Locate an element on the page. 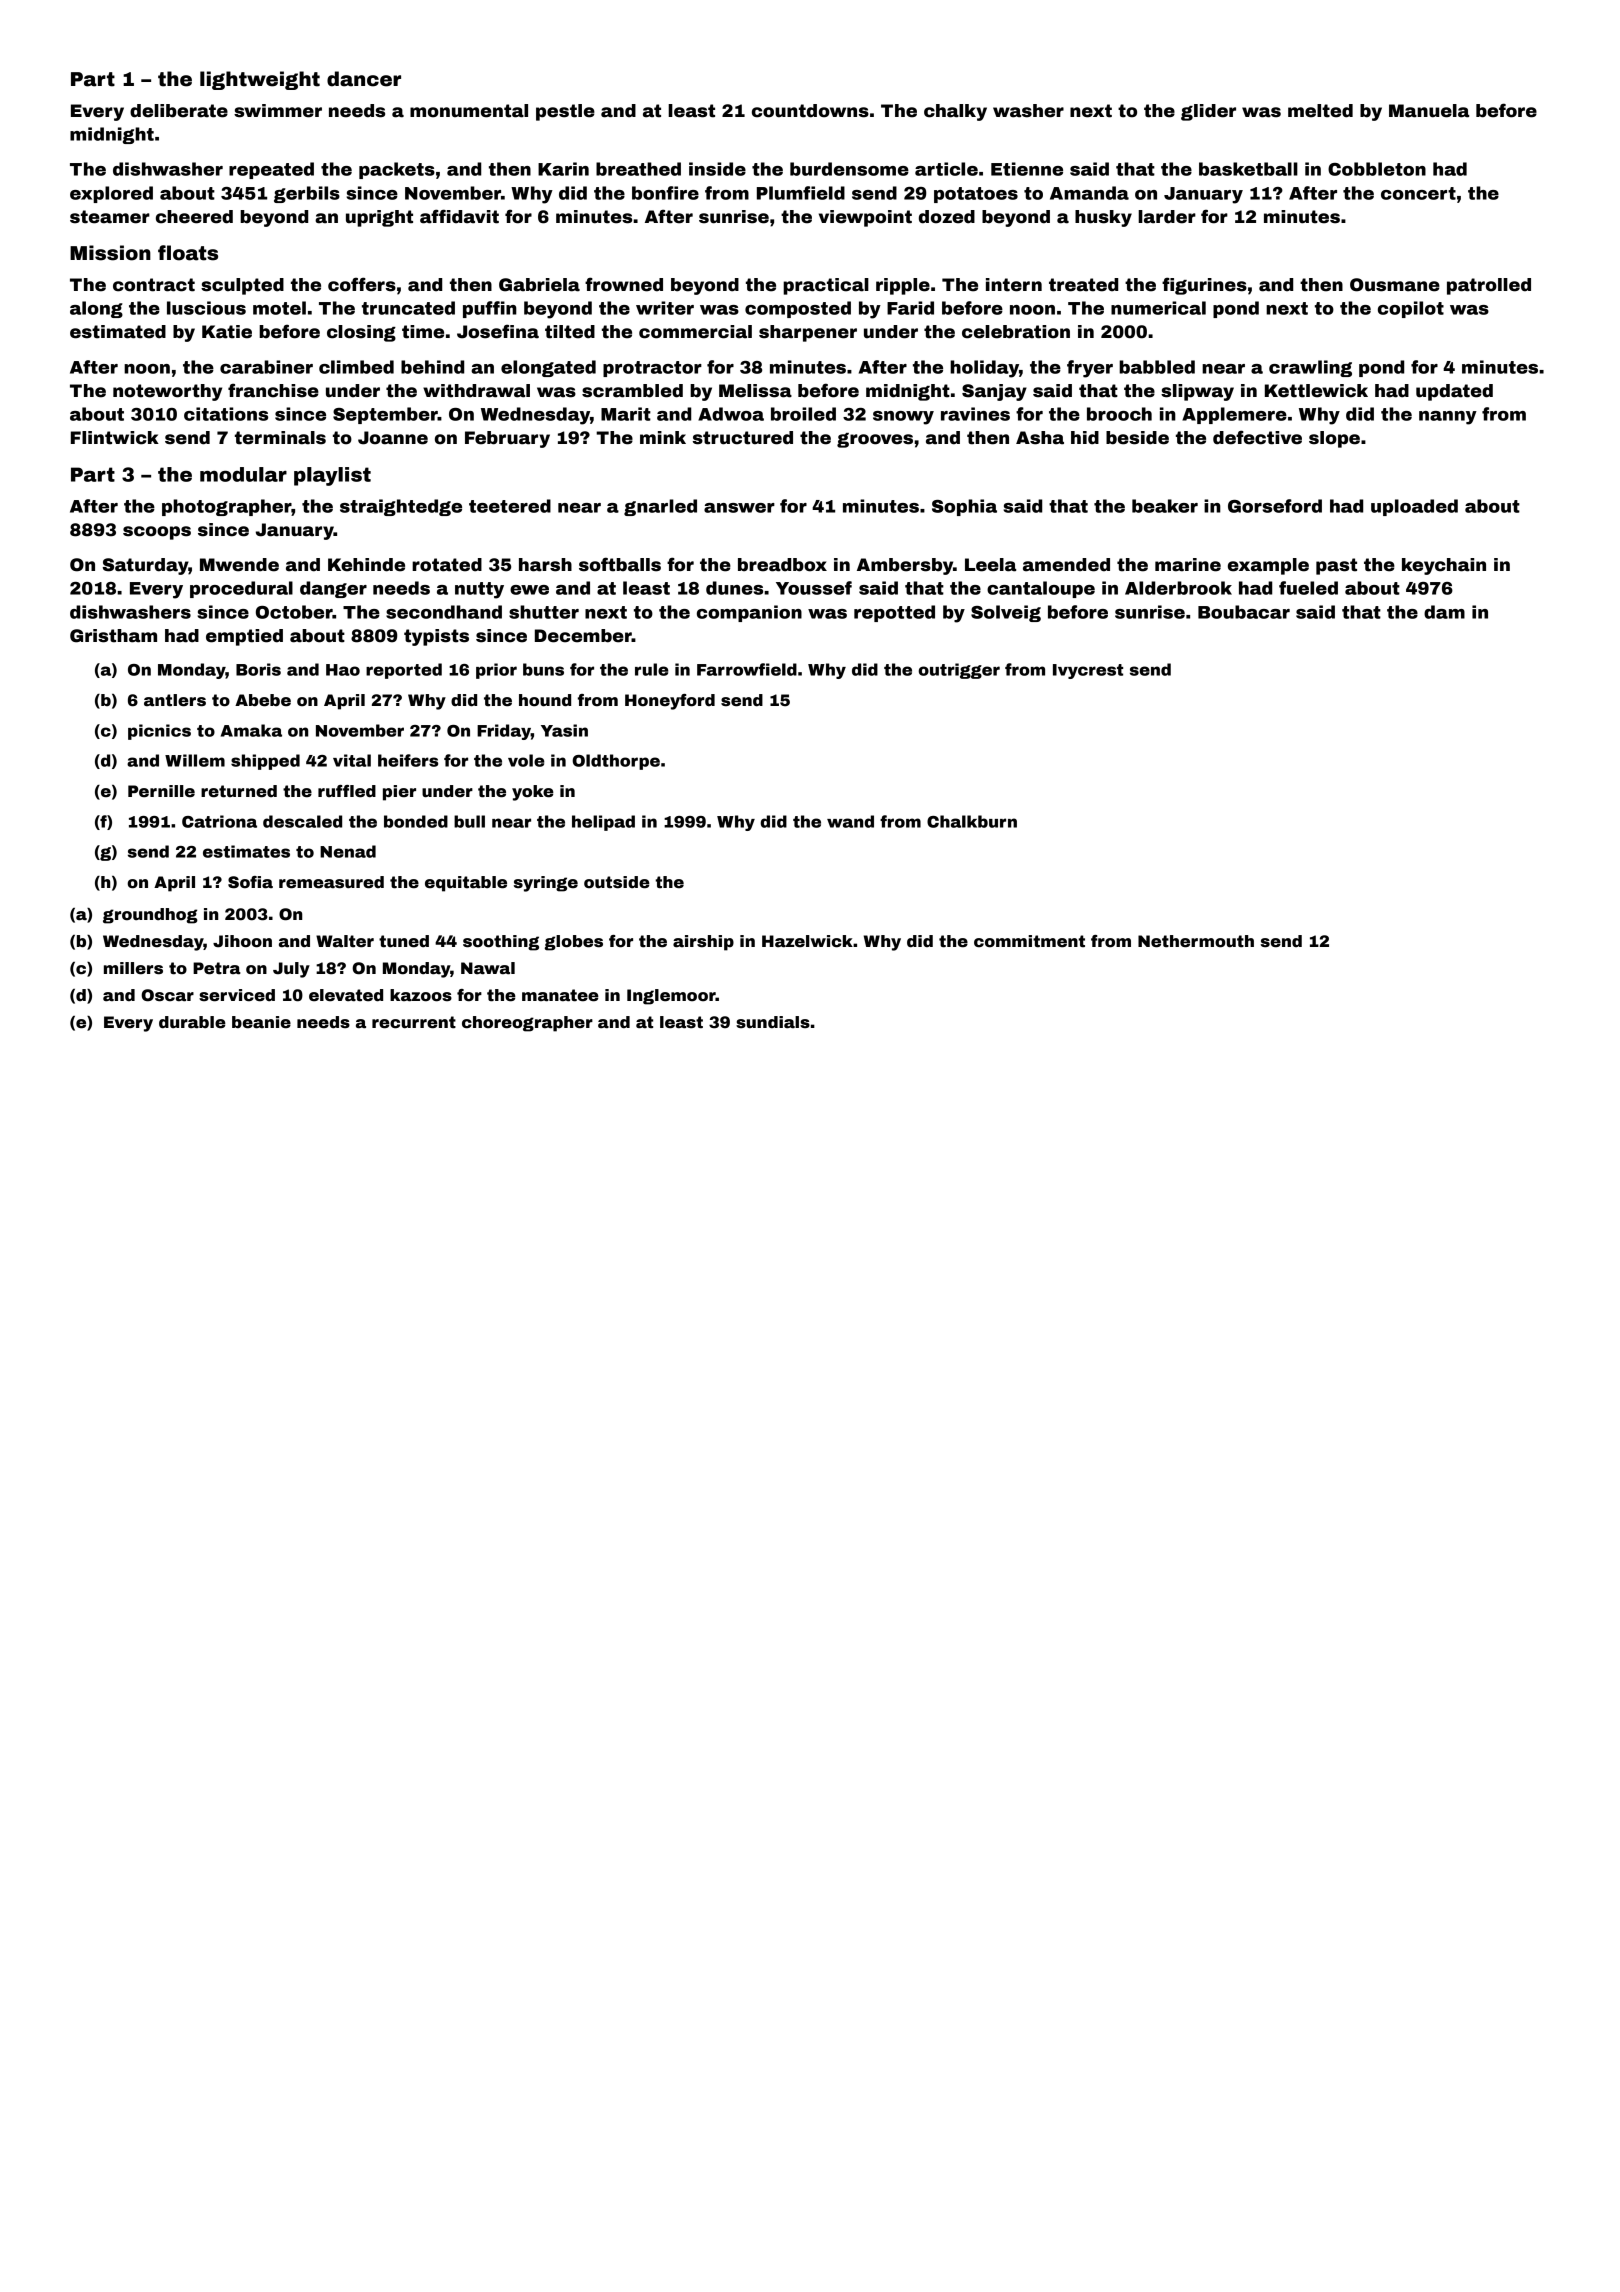  basketball is located at coordinates (1248, 169).
